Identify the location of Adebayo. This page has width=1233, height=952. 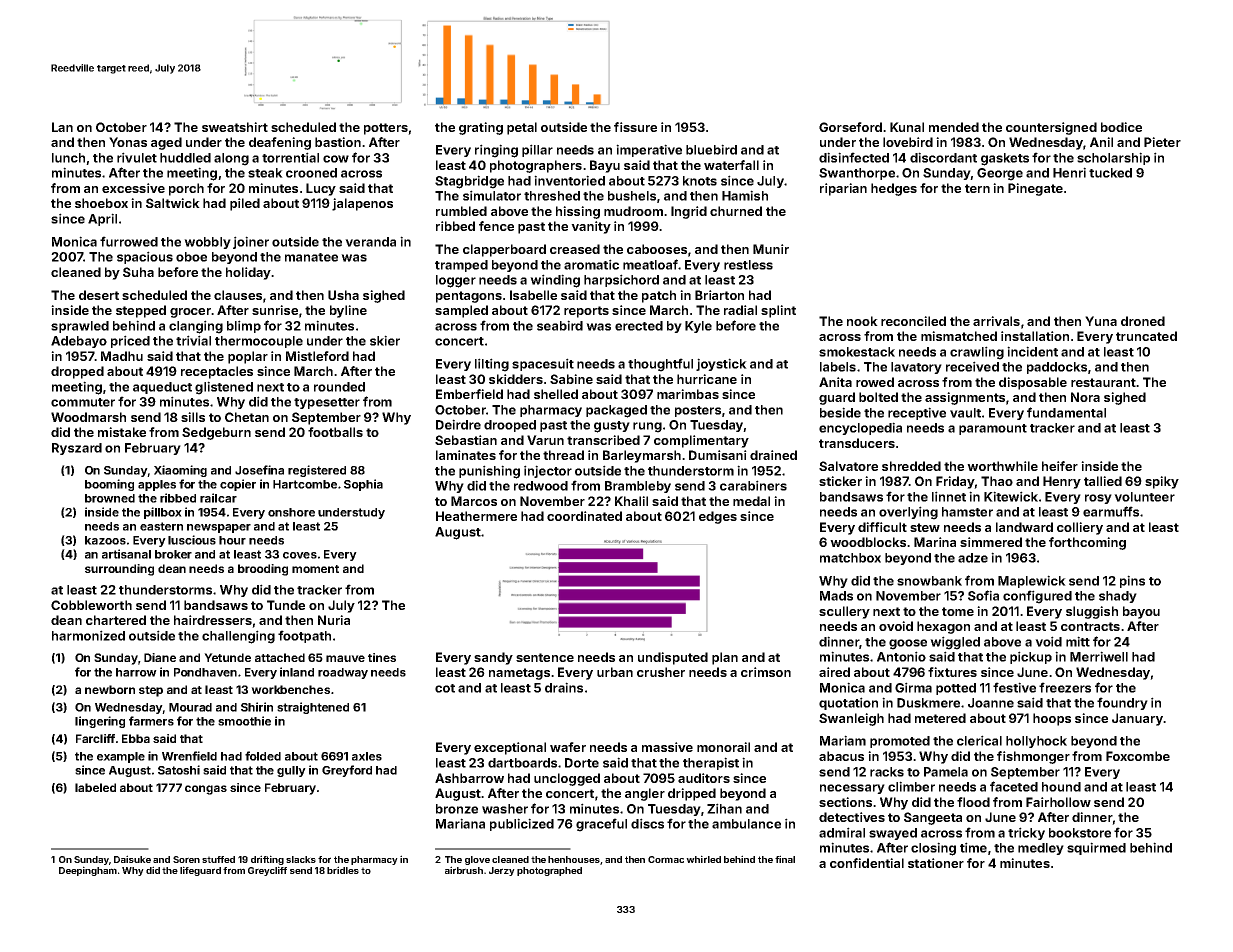
(79, 342).
